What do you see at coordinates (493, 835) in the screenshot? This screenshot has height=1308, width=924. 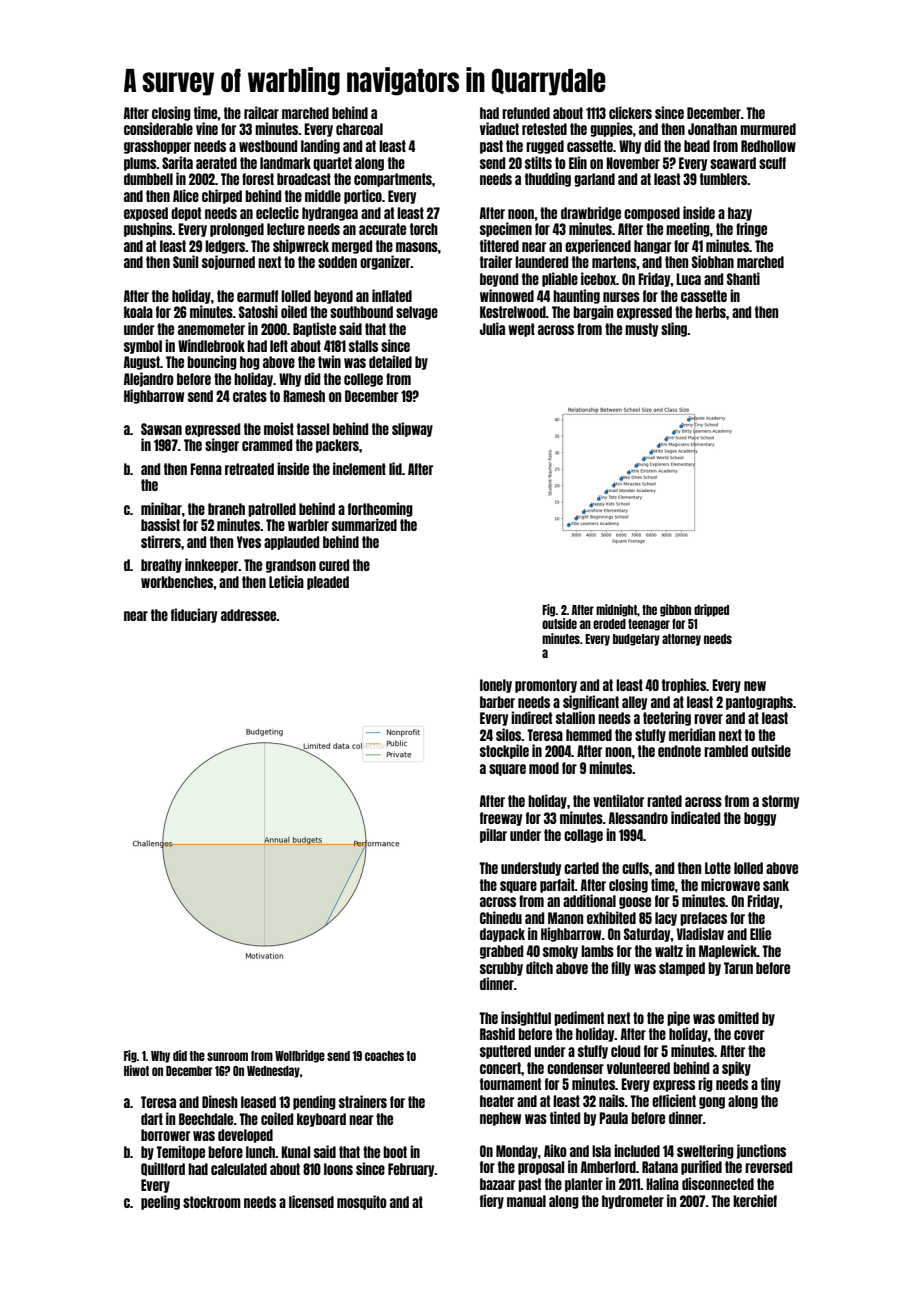 I see `pillar` at bounding box center [493, 835].
